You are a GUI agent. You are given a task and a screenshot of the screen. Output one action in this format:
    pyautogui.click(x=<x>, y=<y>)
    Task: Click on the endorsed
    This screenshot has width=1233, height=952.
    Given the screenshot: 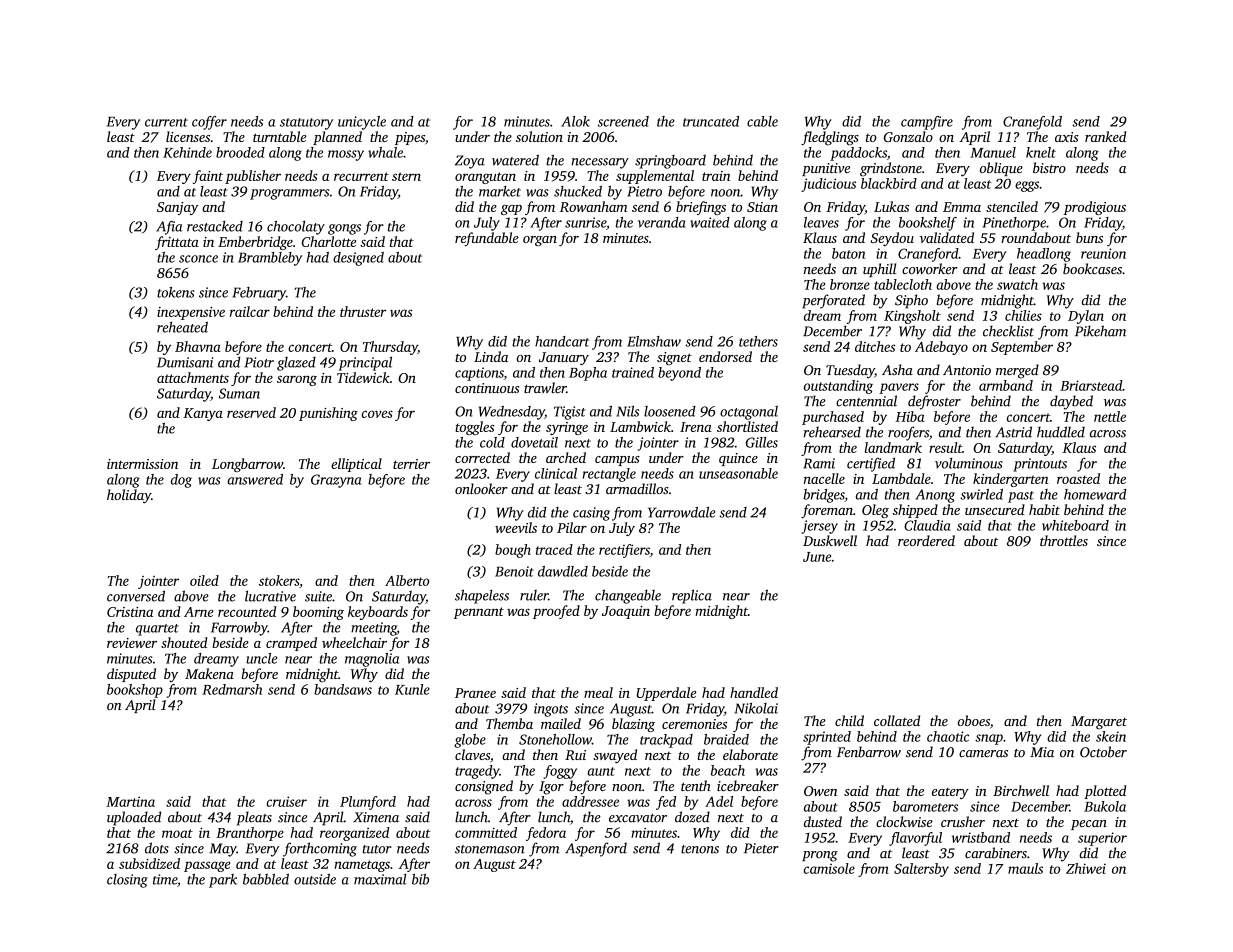 What is the action you would take?
    pyautogui.click(x=725, y=356)
